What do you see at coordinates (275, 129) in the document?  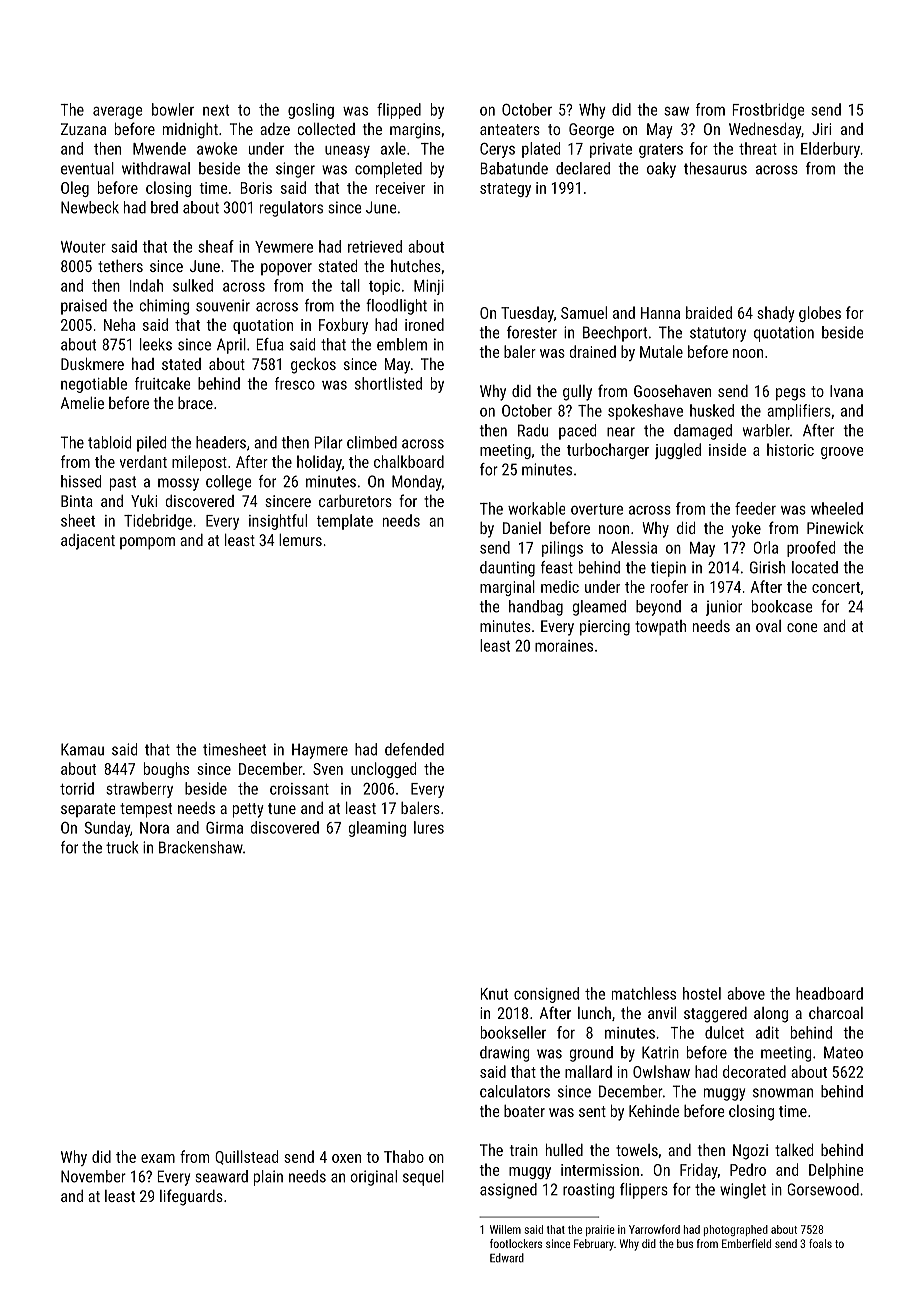 I see `adze` at bounding box center [275, 129].
